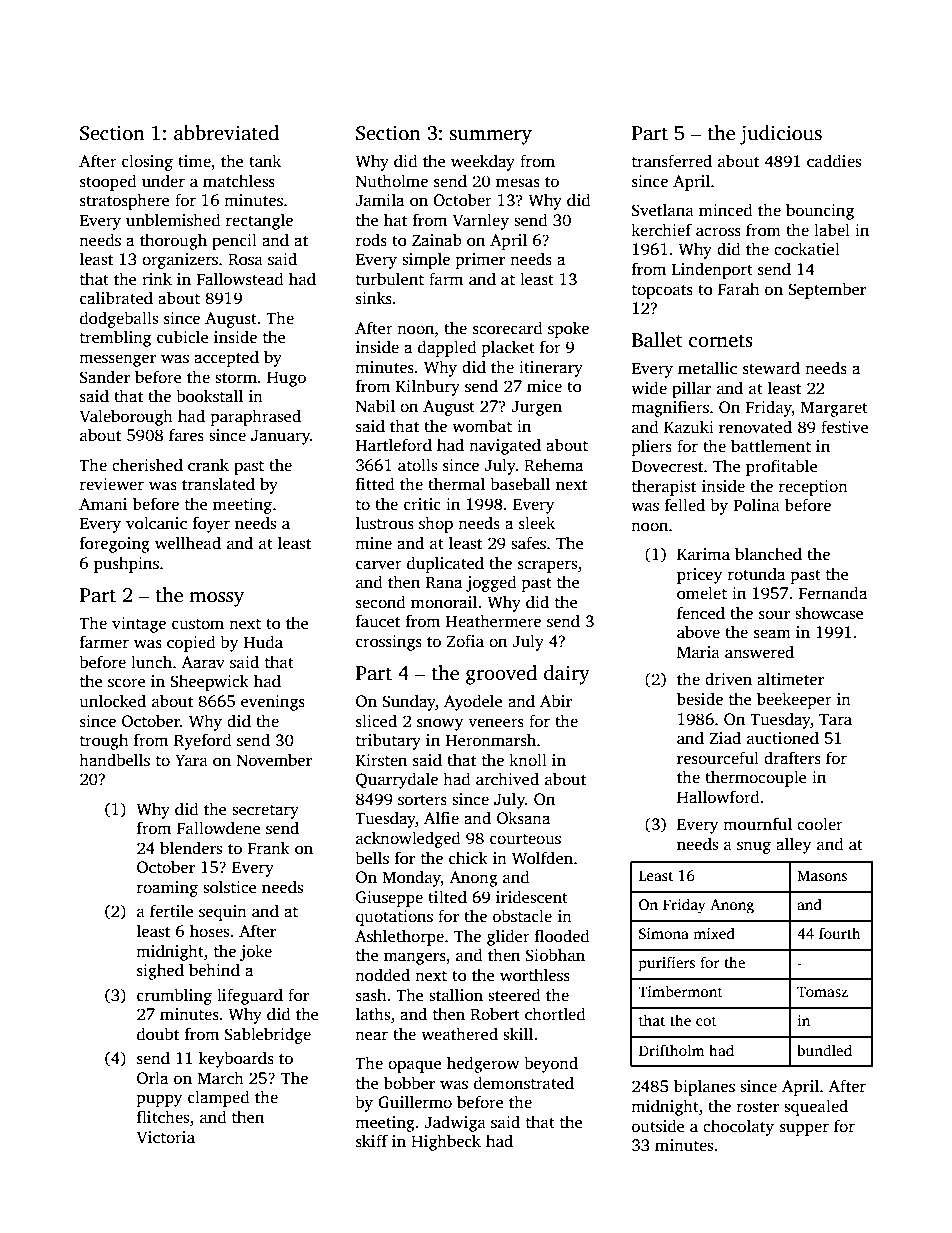 This screenshot has width=952, height=1233. What do you see at coordinates (537, 523) in the screenshot?
I see `sleek` at bounding box center [537, 523].
